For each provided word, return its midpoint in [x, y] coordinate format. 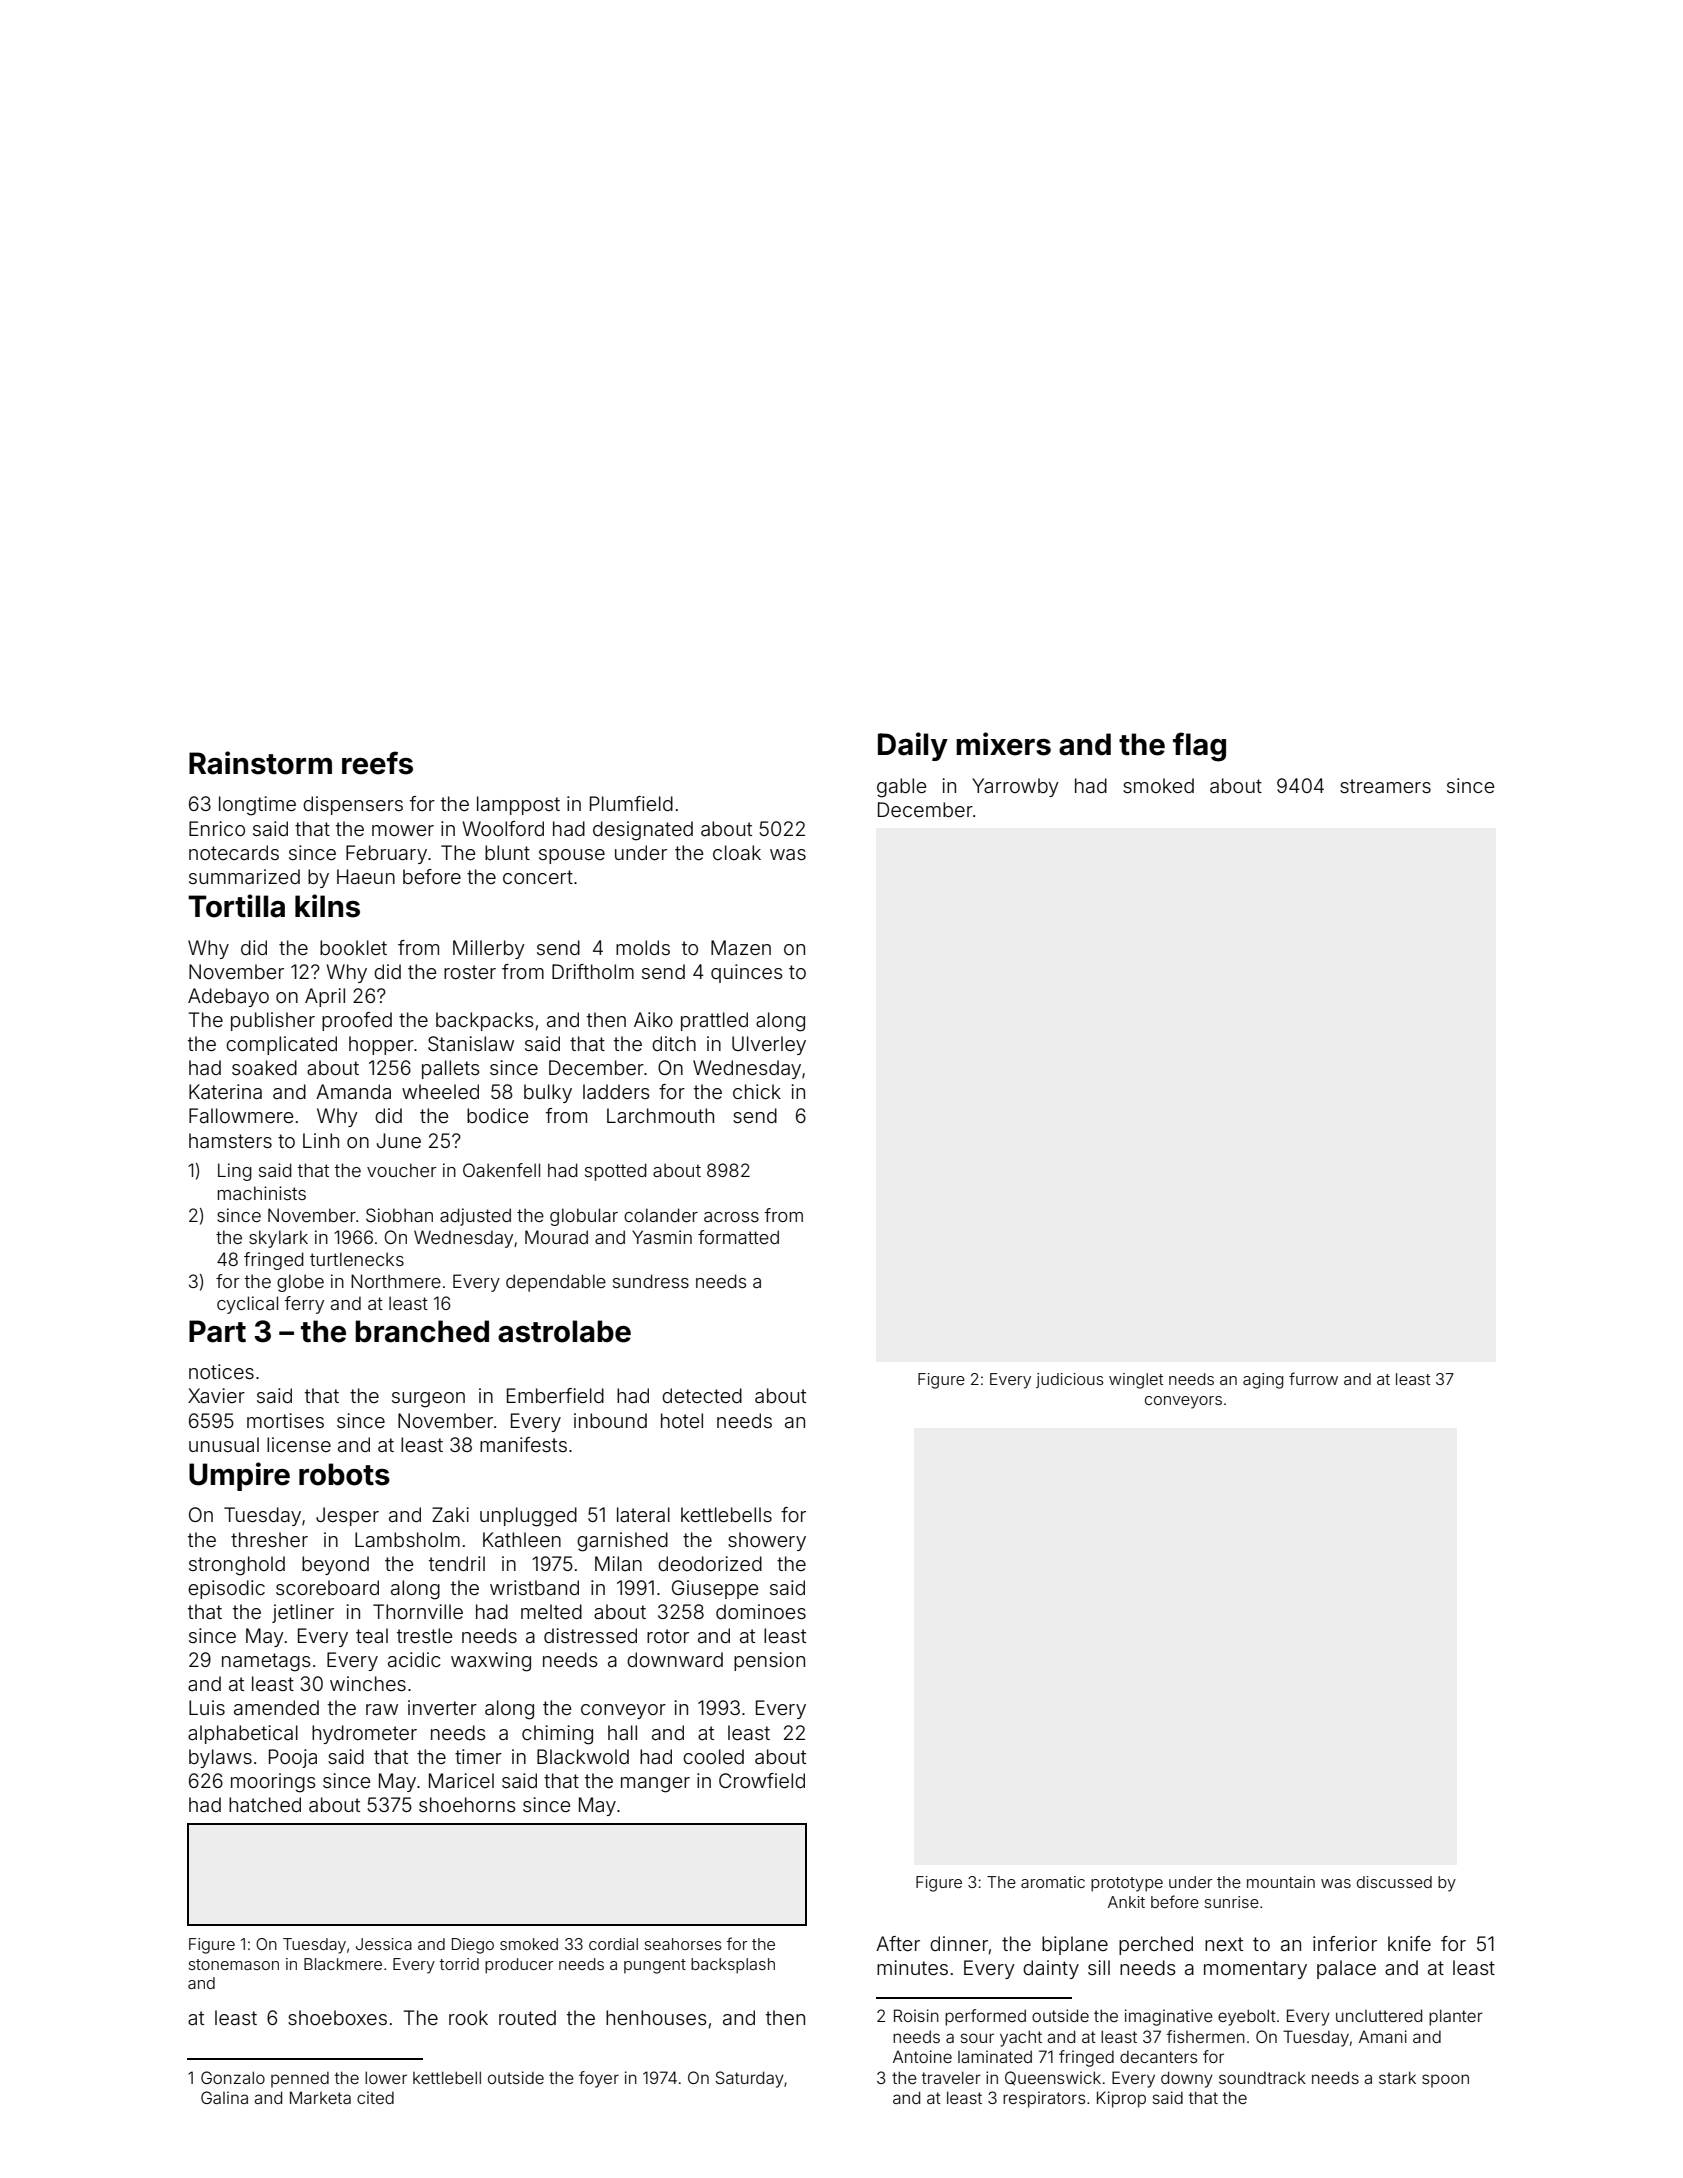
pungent [655, 1966]
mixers [1003, 744]
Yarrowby [1015, 787]
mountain [1281, 1882]
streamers [1385, 786]
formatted [738, 1237]
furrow [1313, 1378]
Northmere [396, 1281]
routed [527, 2017]
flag [1199, 747]
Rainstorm [260, 763]
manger [655, 1785]
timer [478, 1756]
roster [470, 972]
